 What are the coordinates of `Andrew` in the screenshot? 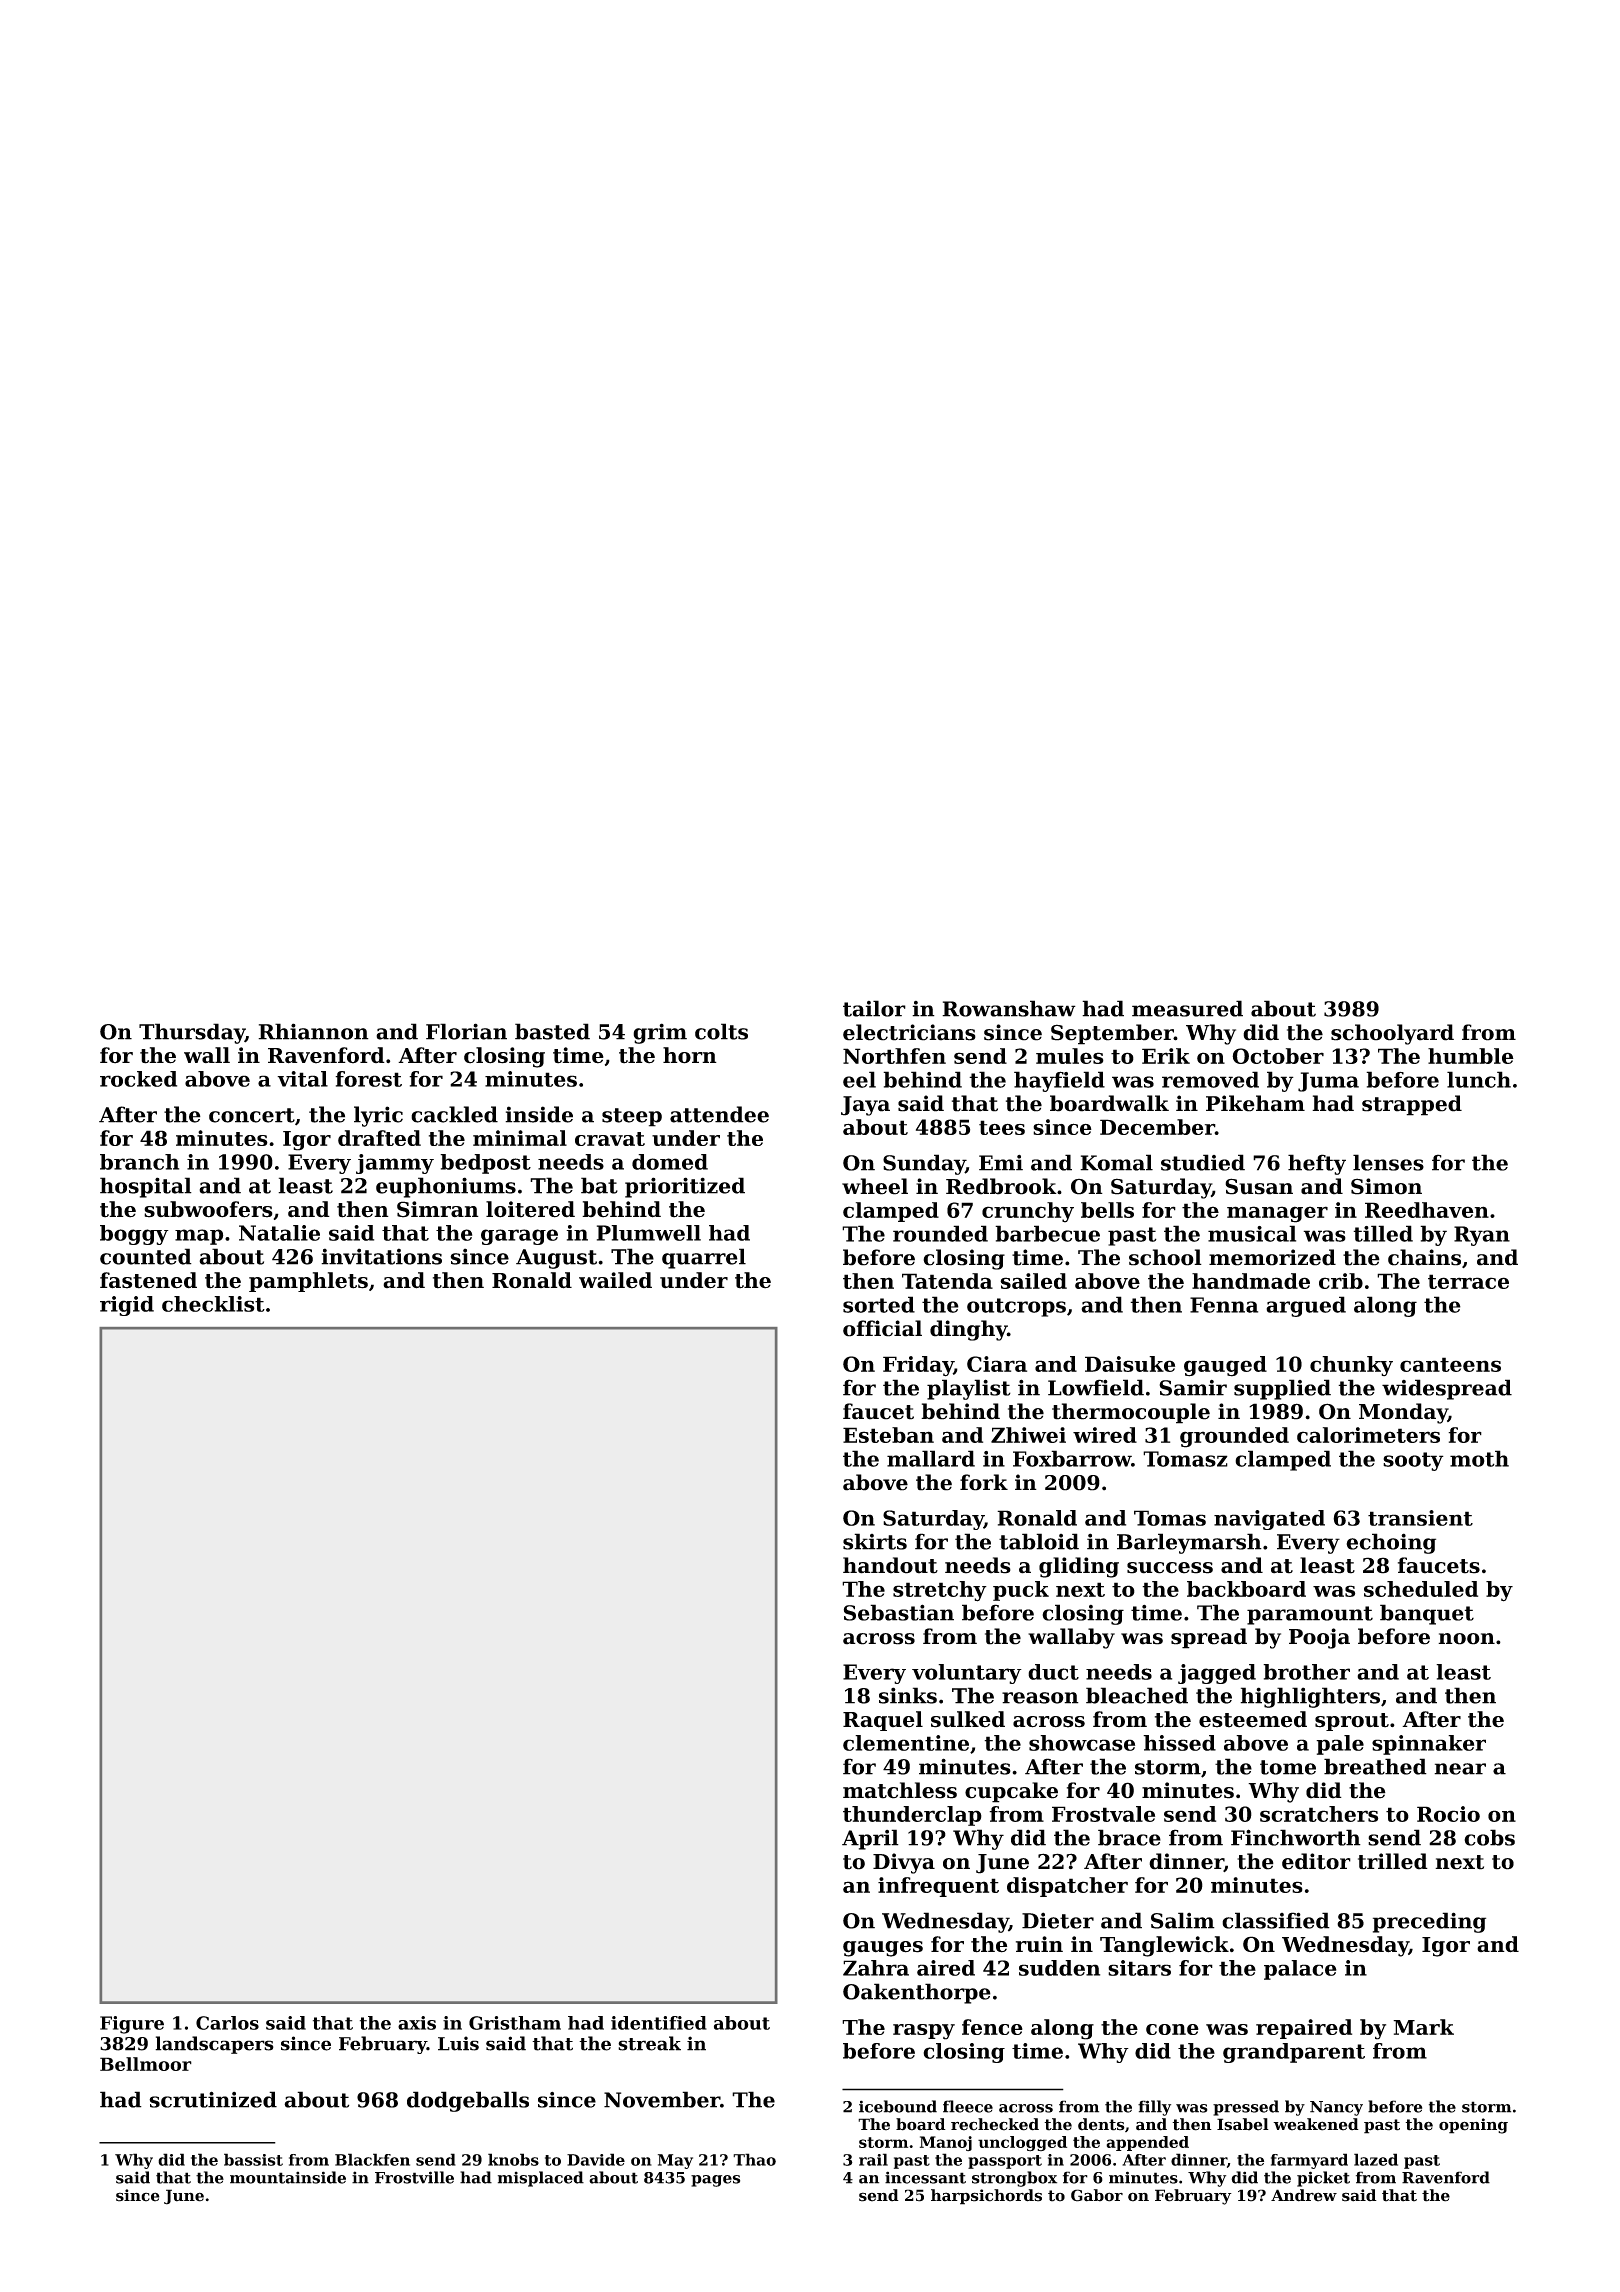 It's located at (1304, 2195).
